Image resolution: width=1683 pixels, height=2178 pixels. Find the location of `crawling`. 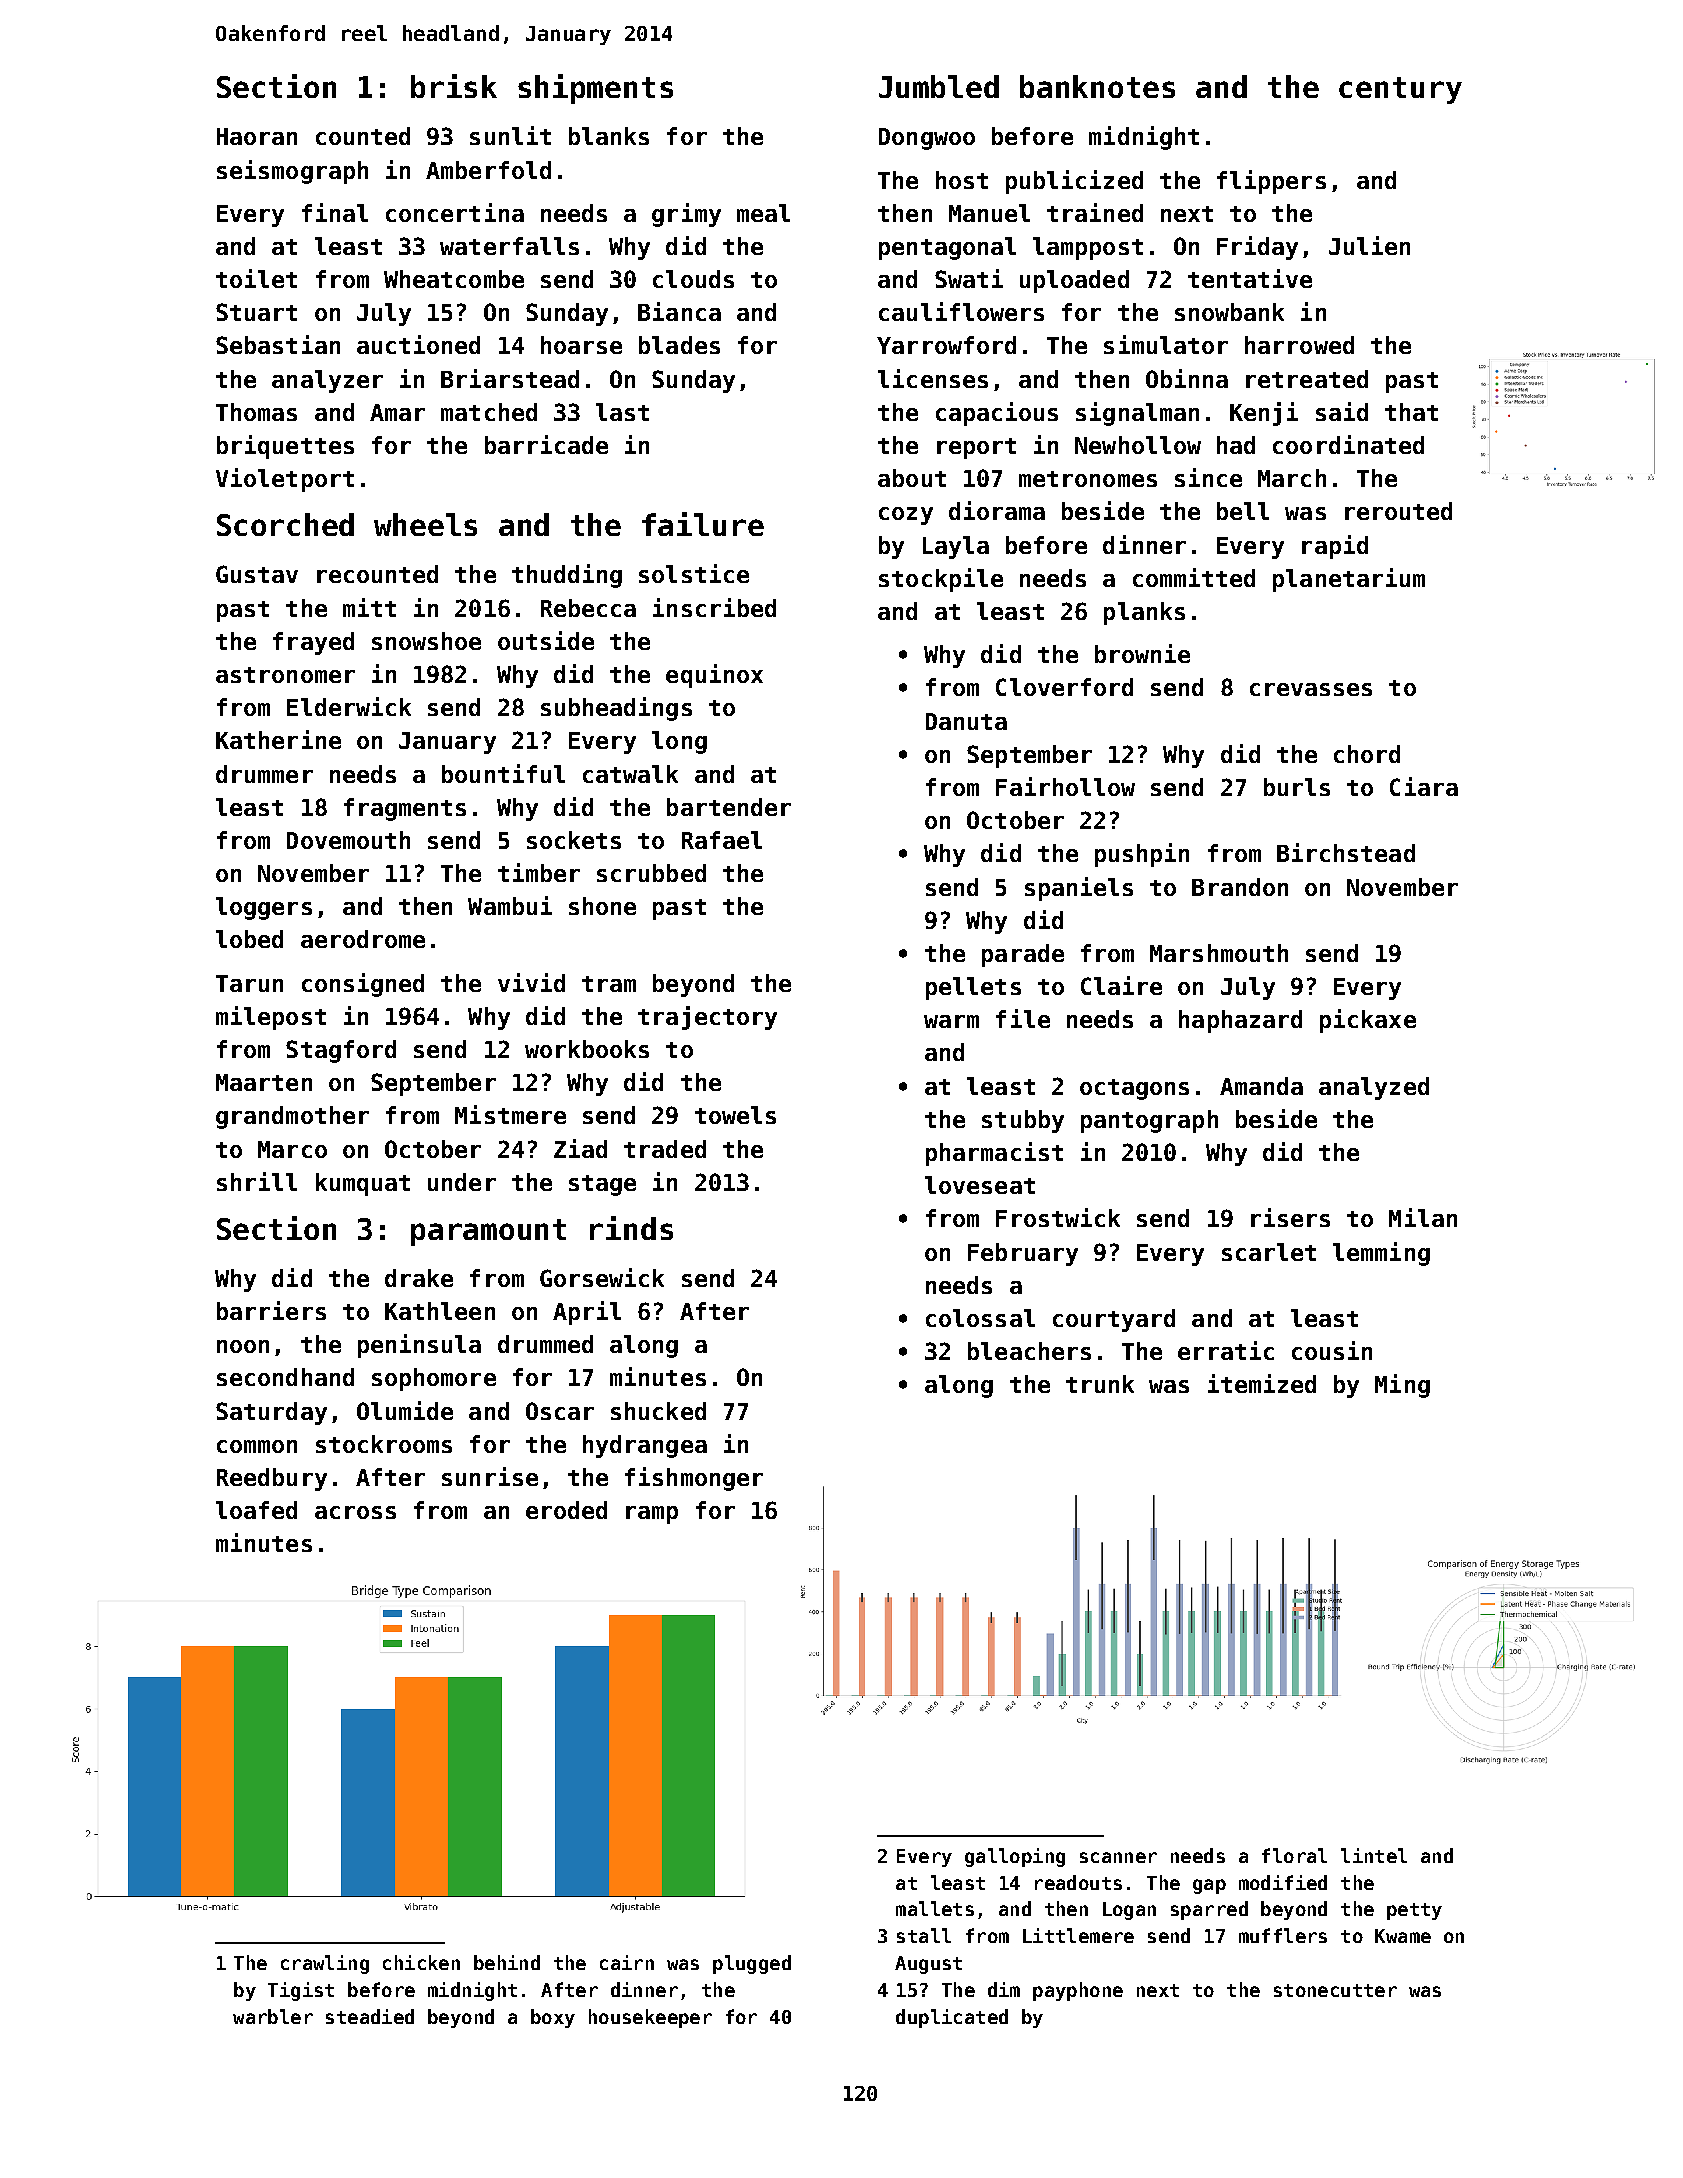

crawling is located at coordinates (325, 1964).
